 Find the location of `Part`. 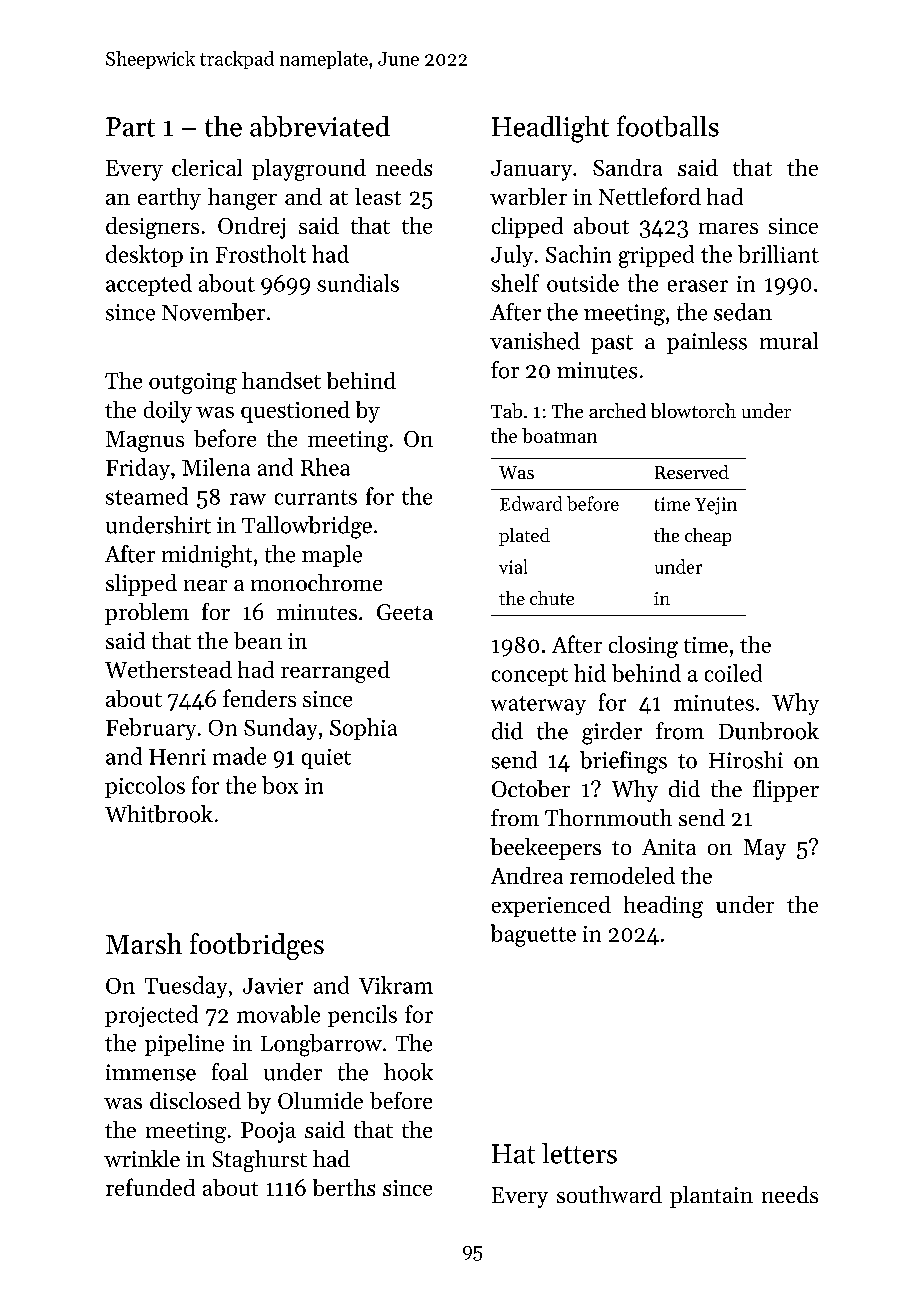

Part is located at coordinates (130, 127).
